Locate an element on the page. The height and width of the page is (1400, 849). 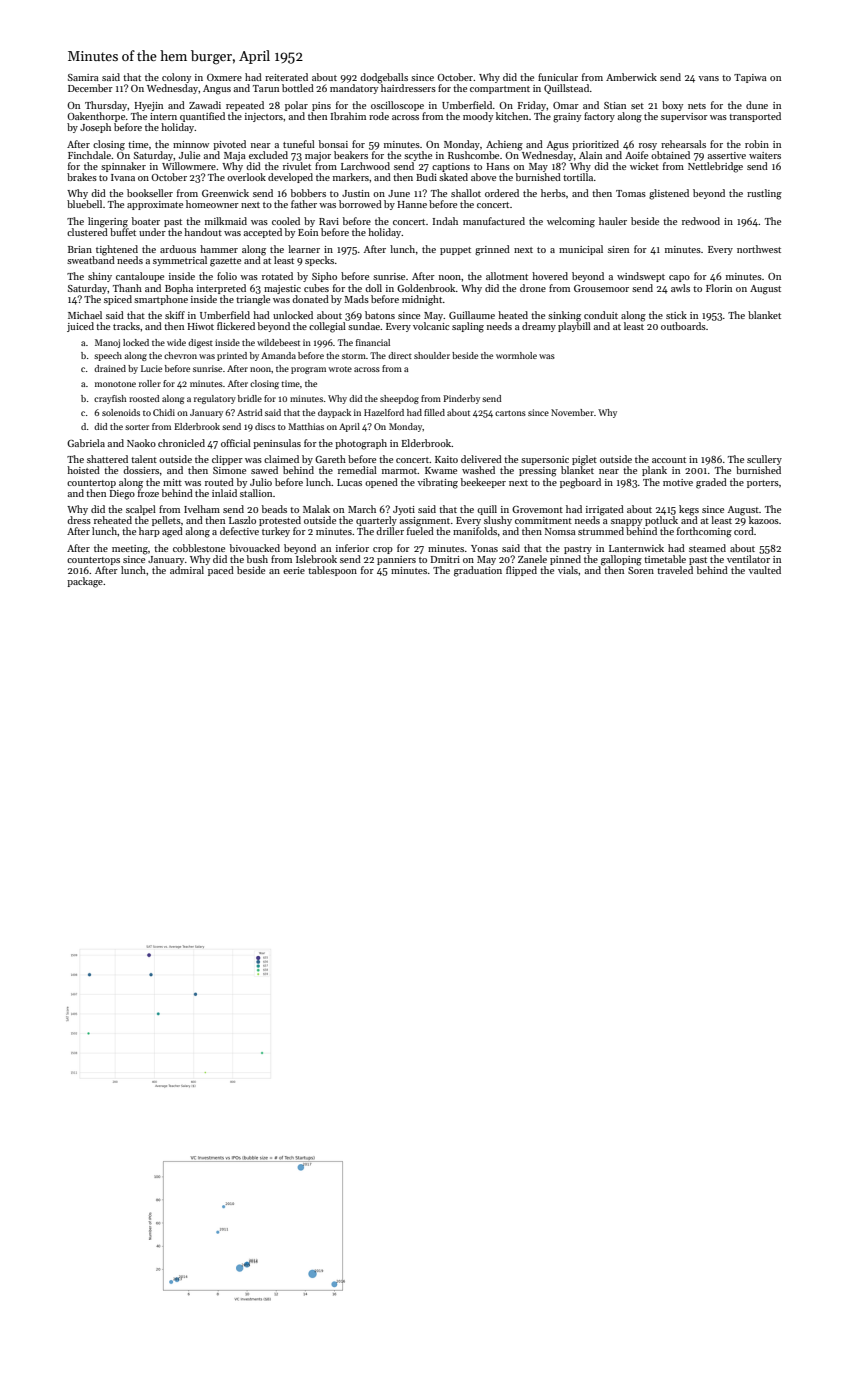
kazoos is located at coordinates (764, 520).
